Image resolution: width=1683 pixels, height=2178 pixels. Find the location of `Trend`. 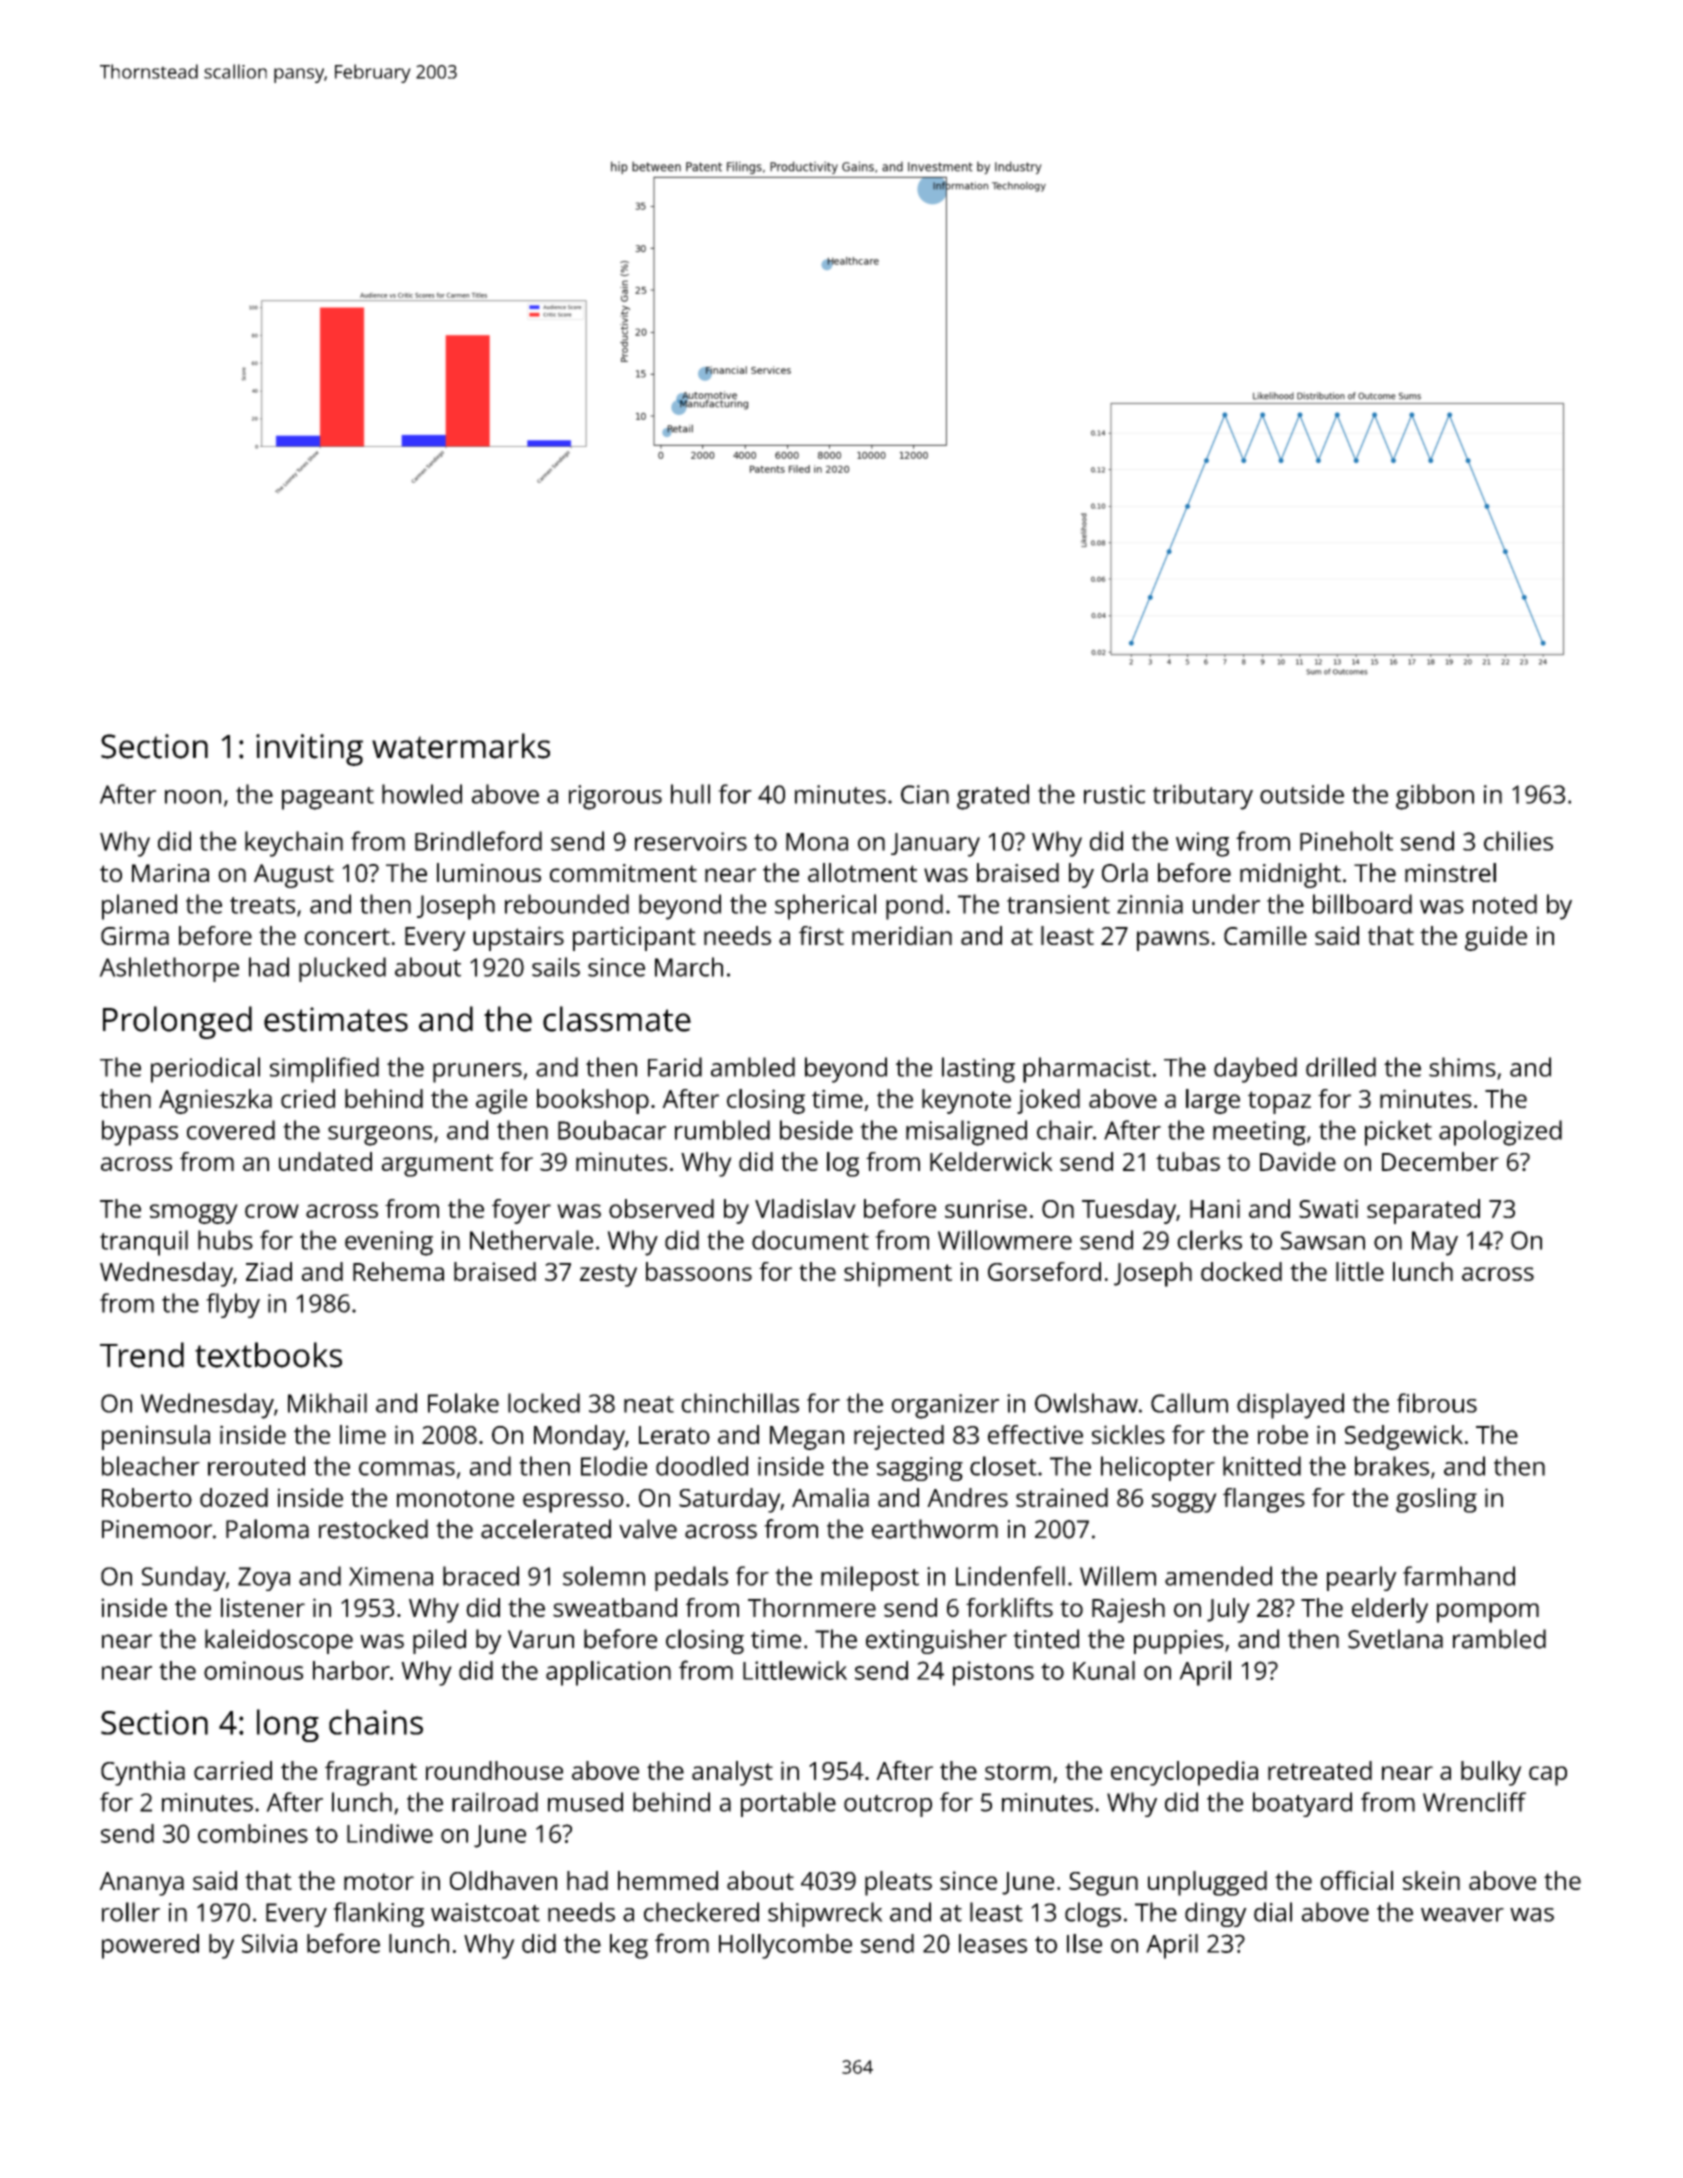

Trend is located at coordinates (142, 1355).
